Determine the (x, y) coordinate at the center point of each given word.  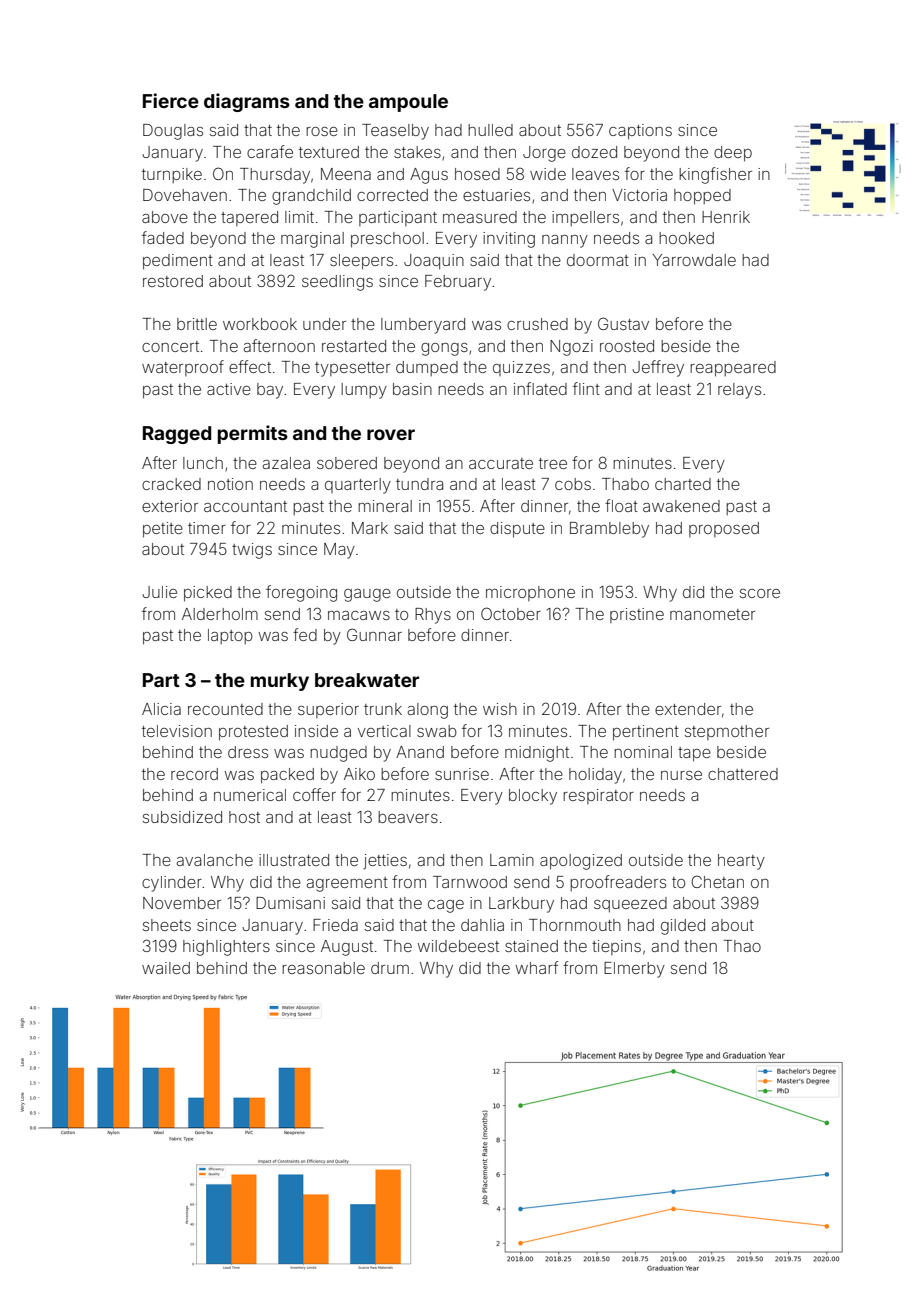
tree (553, 463)
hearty (741, 862)
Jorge (544, 154)
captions (640, 132)
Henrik (726, 217)
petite (163, 530)
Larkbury (521, 905)
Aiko (359, 774)
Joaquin (434, 262)
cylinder (172, 884)
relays (739, 391)
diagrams (247, 102)
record (194, 774)
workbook (260, 324)
